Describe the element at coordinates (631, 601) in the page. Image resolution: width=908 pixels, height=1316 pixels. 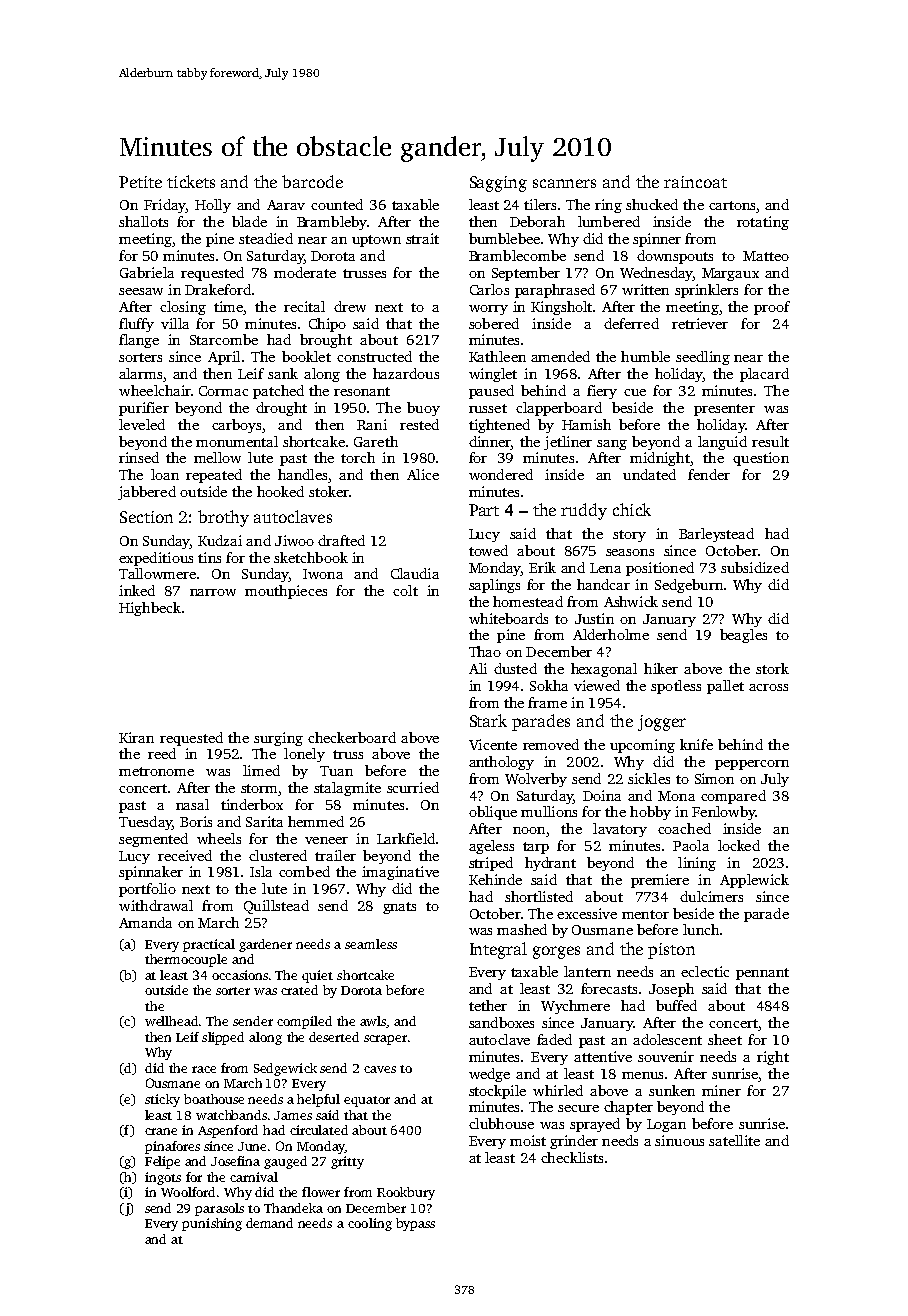
I see `Ashwick` at that location.
